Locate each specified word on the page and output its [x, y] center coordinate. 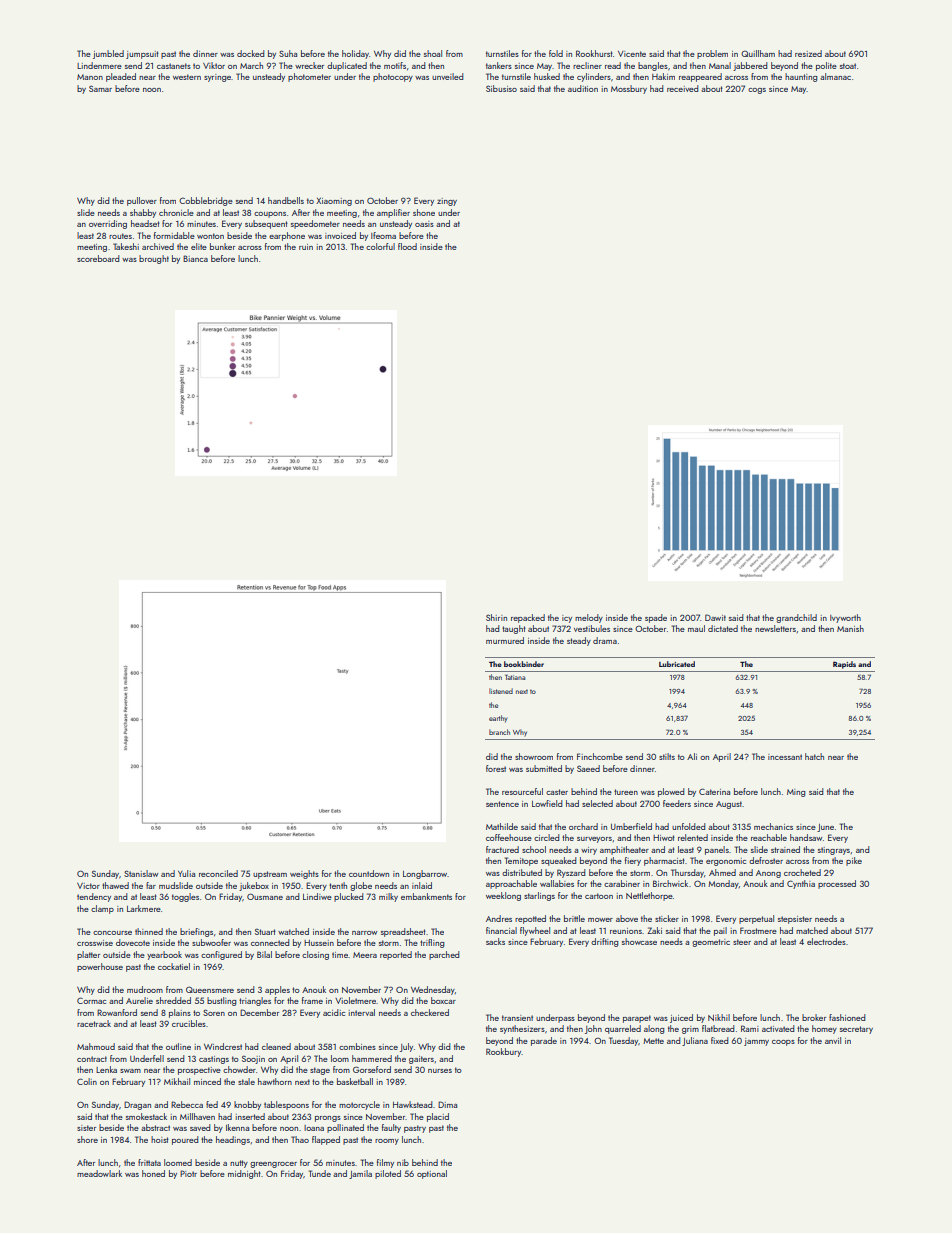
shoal [433, 53]
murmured [505, 640]
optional [432, 1174]
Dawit [715, 617]
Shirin [496, 617]
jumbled [108, 54]
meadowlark [99, 1173]
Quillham [758, 53]
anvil [833, 1040]
